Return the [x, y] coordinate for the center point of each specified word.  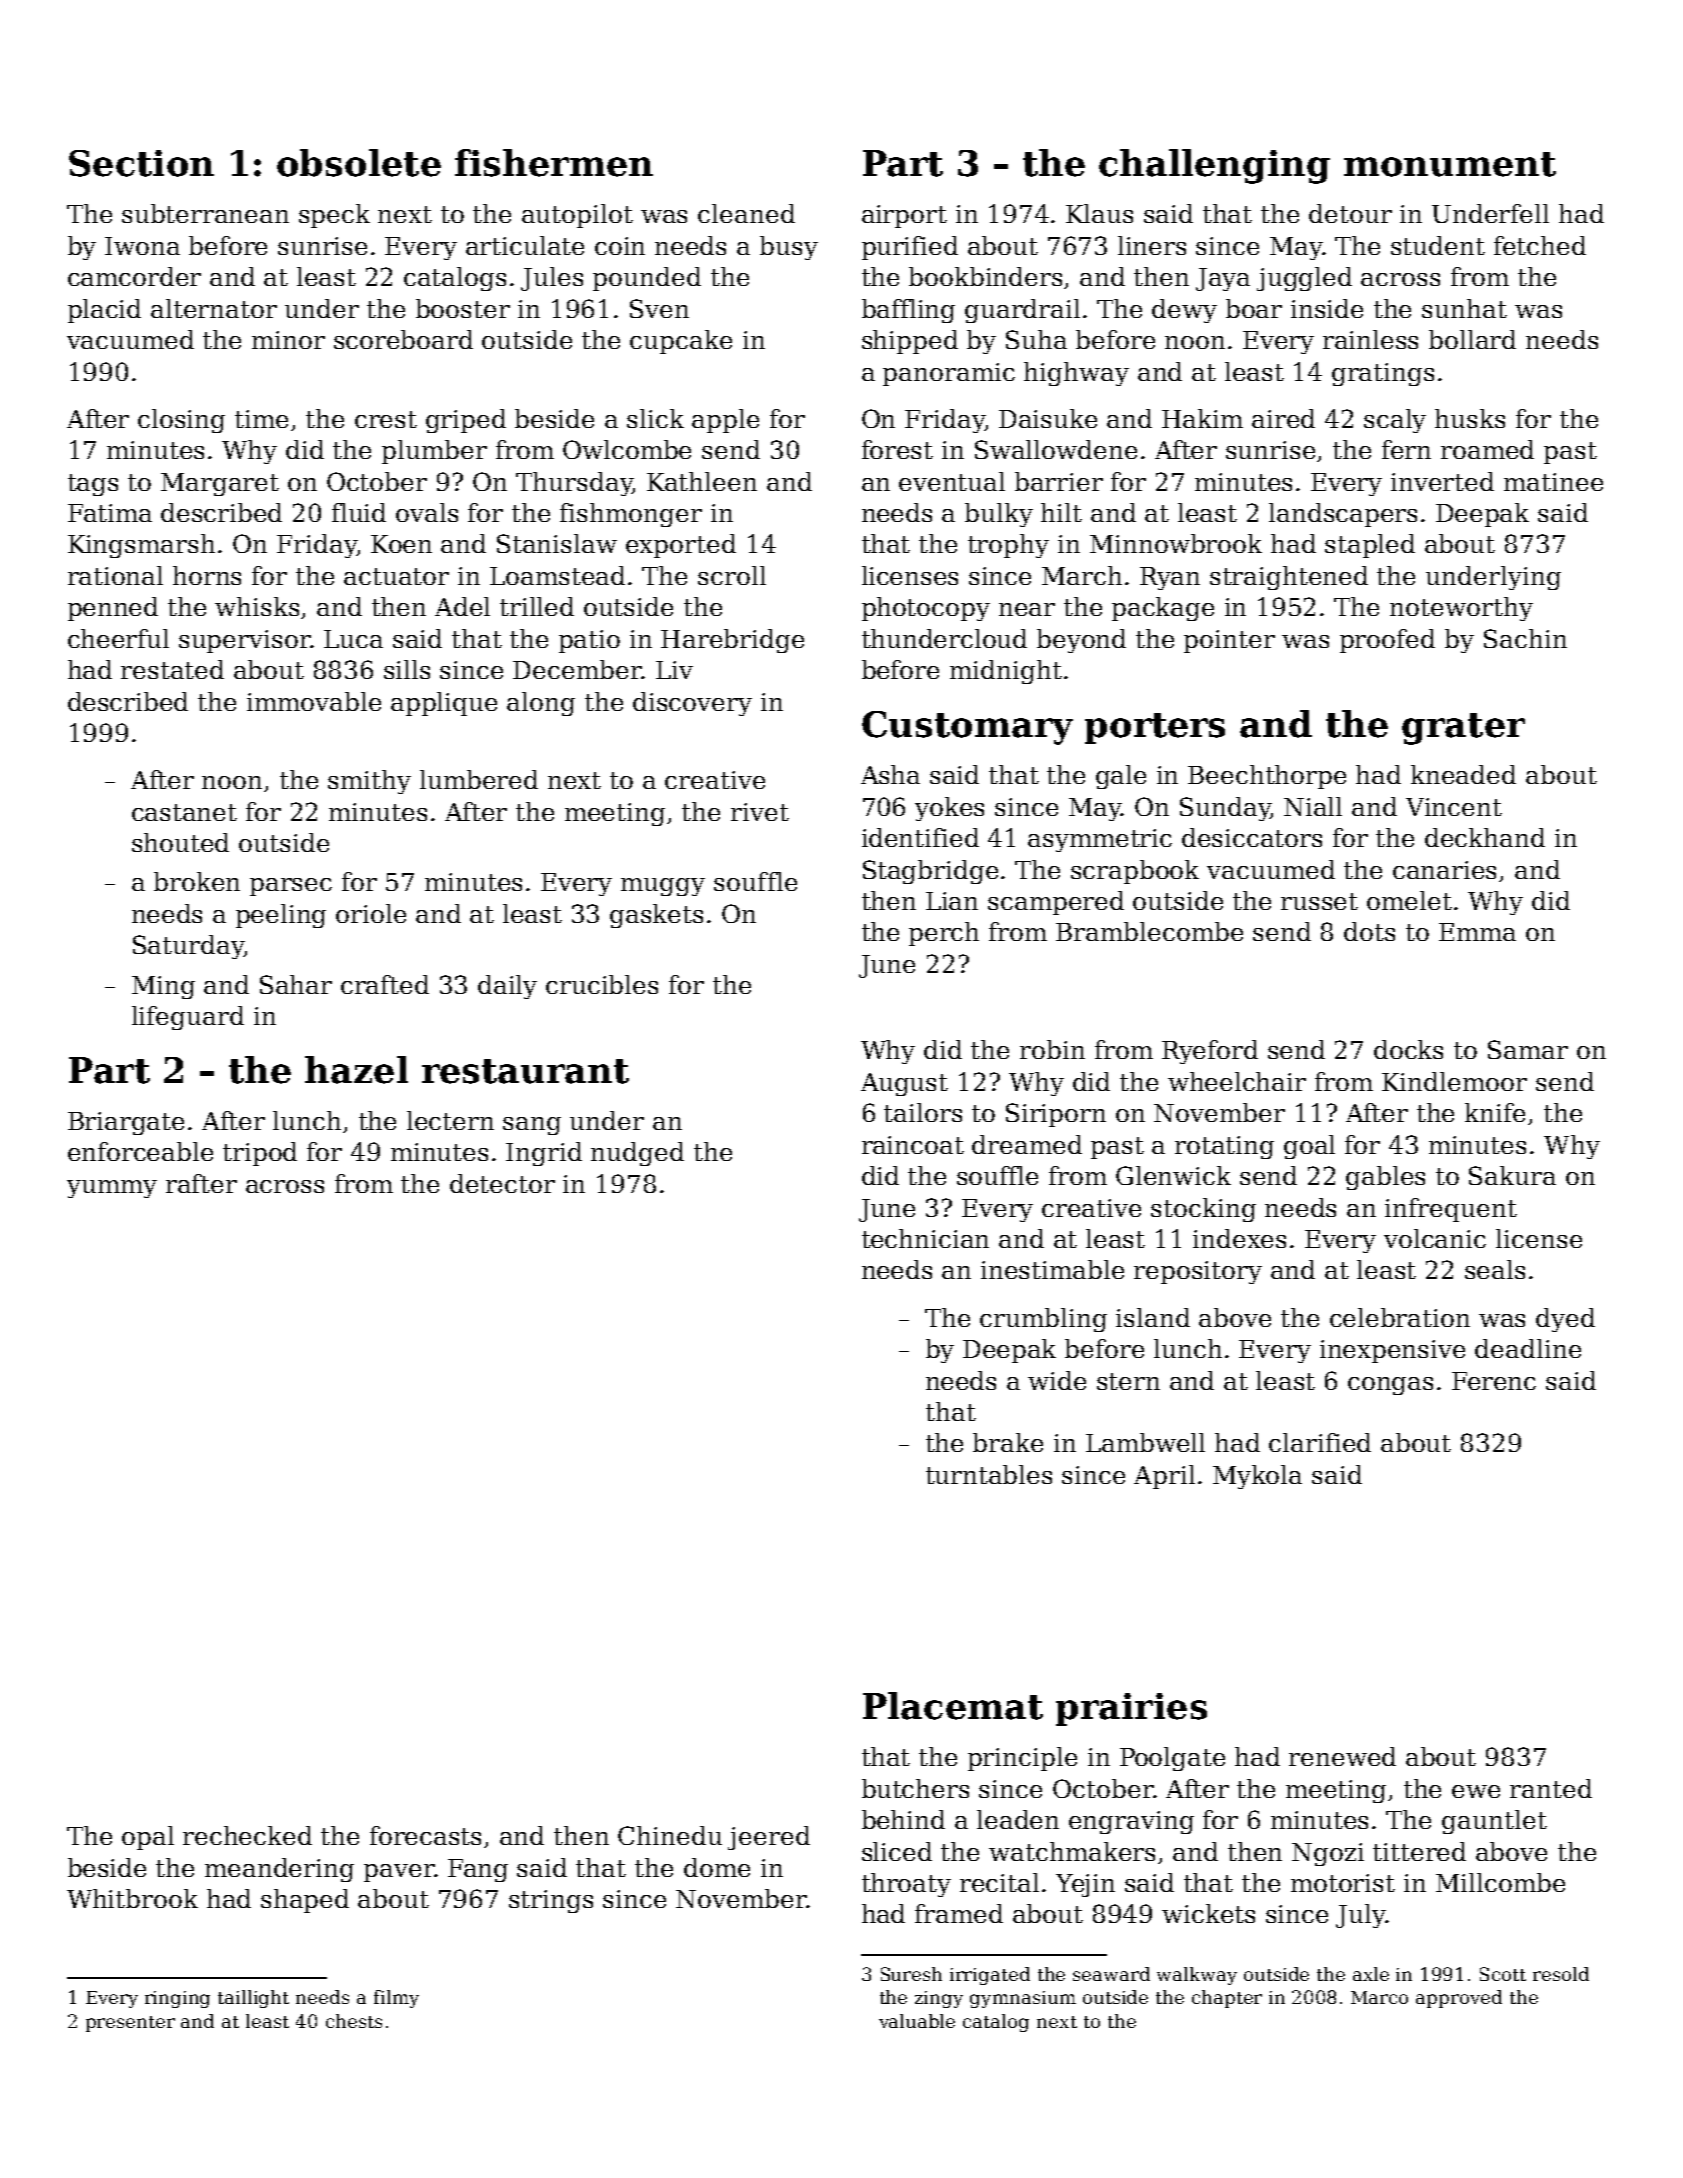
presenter [130, 2024]
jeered [769, 1838]
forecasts [425, 1835]
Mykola [1257, 1477]
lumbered [479, 779]
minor [288, 340]
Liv [674, 670]
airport [904, 216]
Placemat [953, 1706]
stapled [1370, 546]
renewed [1342, 1756]
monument [1450, 164]
